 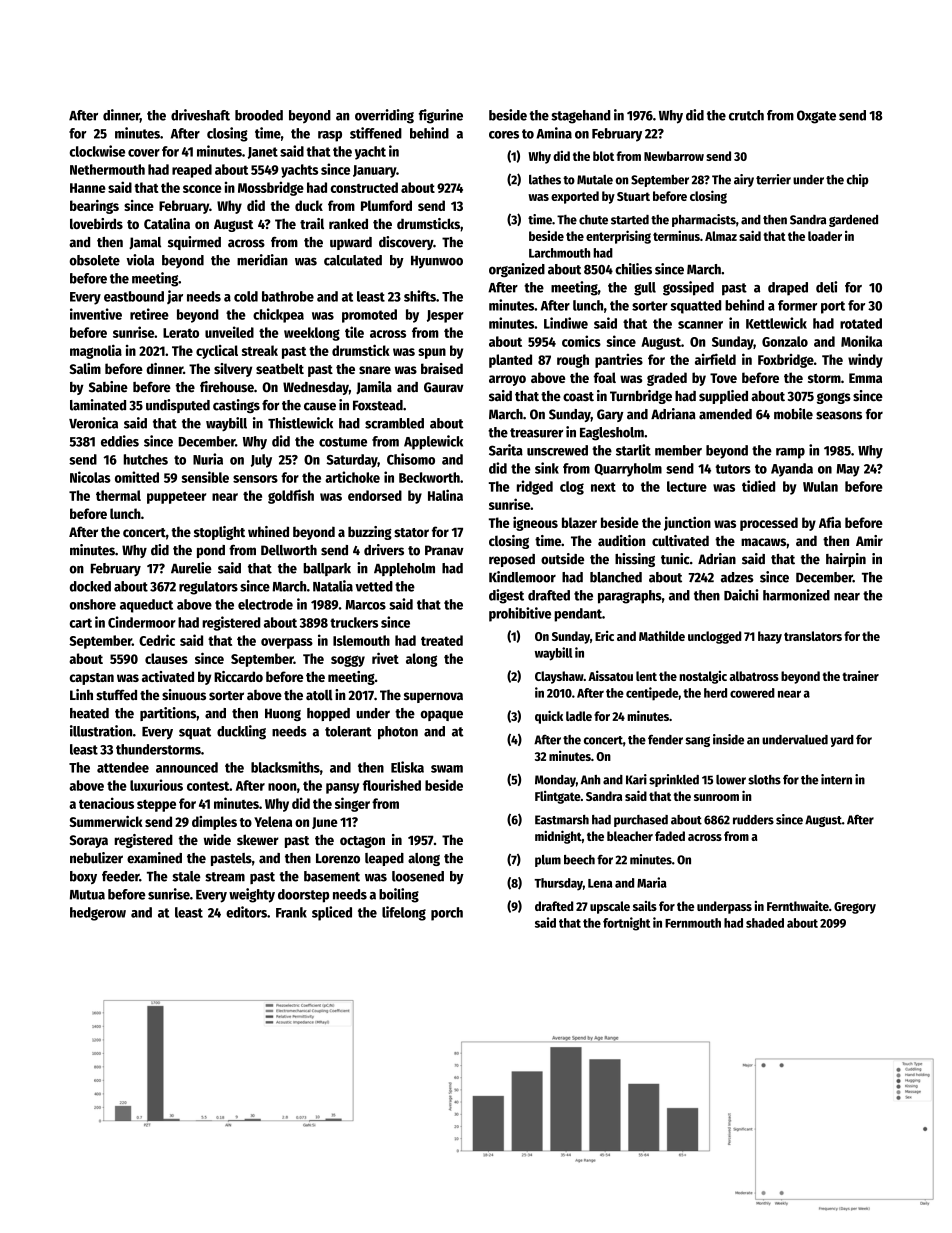 I want to click on Mutale, so click(x=595, y=180).
